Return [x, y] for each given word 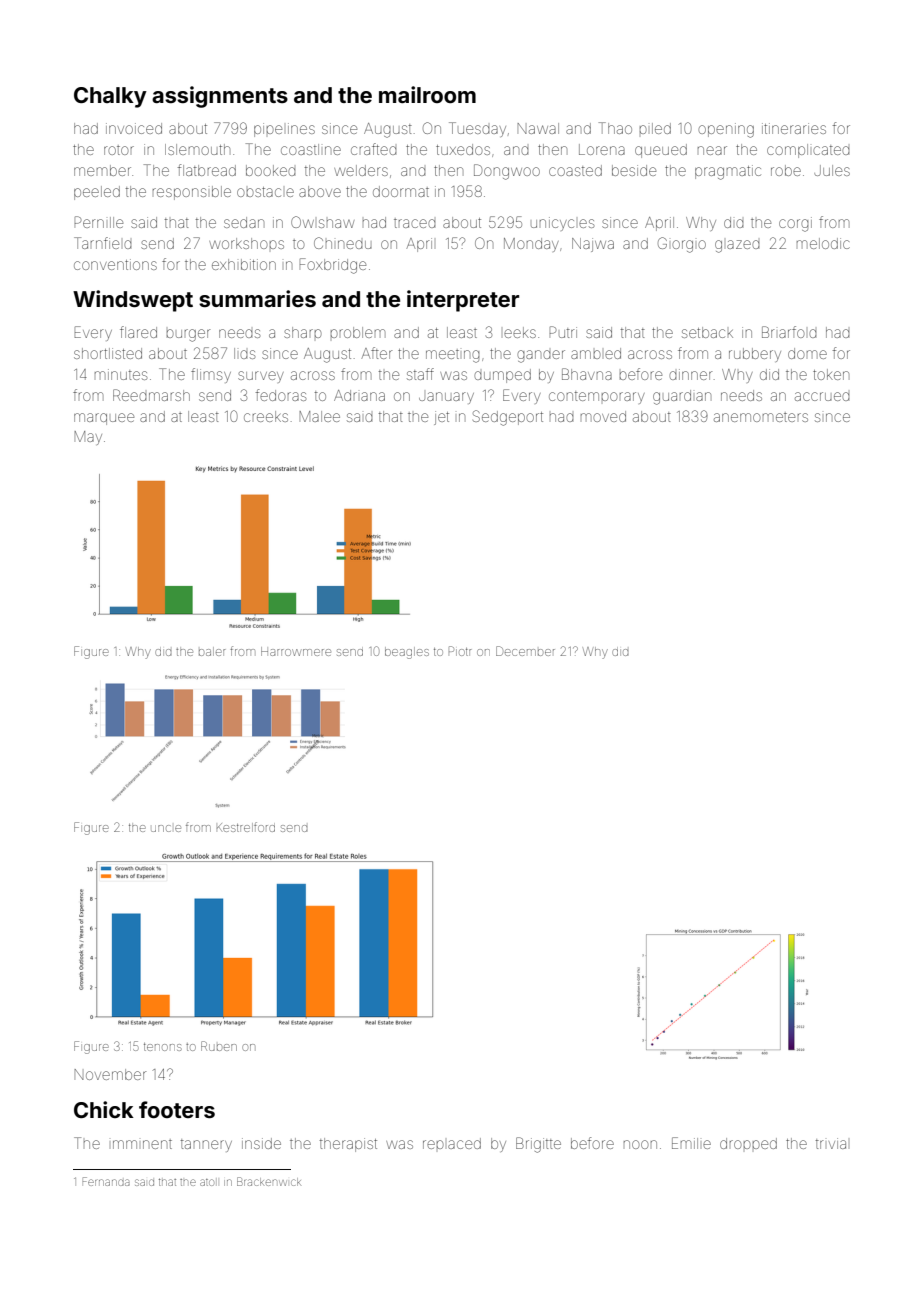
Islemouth [197, 149]
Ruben [219, 1046]
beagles [407, 653]
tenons [163, 1047]
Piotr [460, 651]
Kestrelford [246, 827]
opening [726, 130]
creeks [266, 416]
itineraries [794, 128]
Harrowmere [296, 651]
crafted [374, 149]
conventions [115, 264]
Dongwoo [507, 172]
